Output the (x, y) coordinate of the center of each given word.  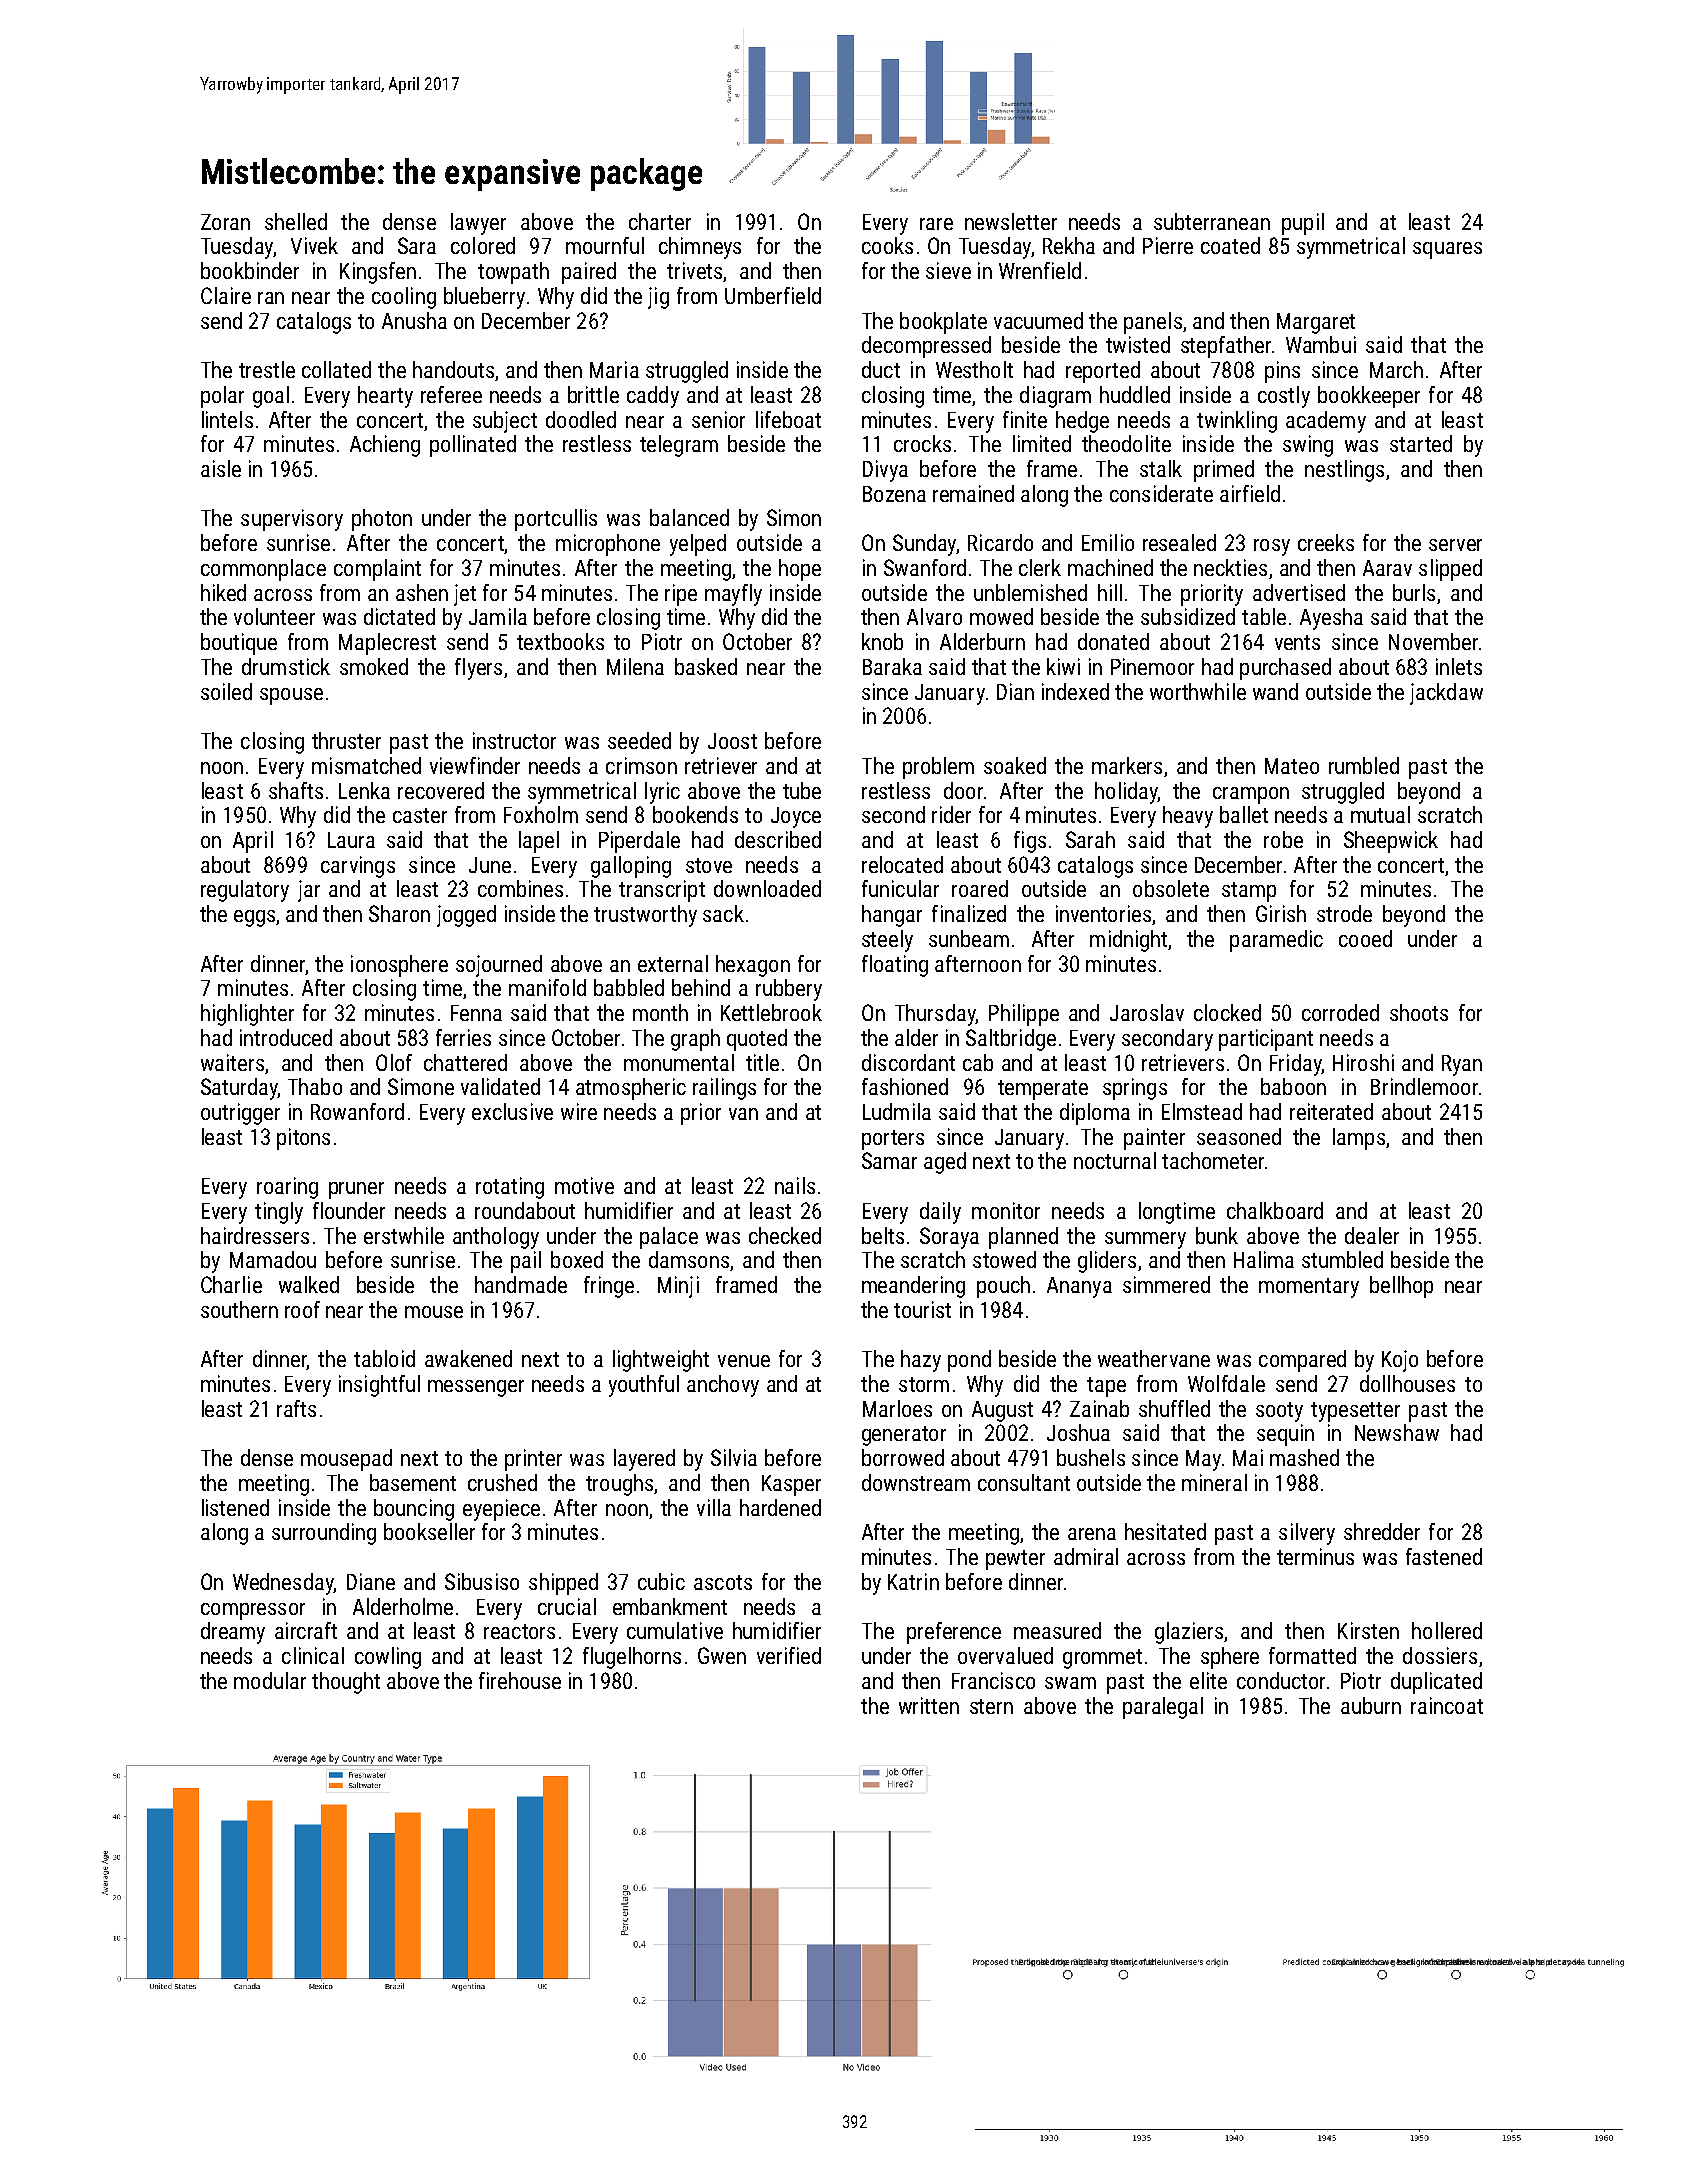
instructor (514, 740)
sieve (948, 270)
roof (302, 1309)
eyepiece (501, 1510)
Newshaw (1397, 1432)
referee (451, 394)
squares (1447, 250)
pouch (1003, 1287)
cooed (1365, 938)
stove (709, 865)
